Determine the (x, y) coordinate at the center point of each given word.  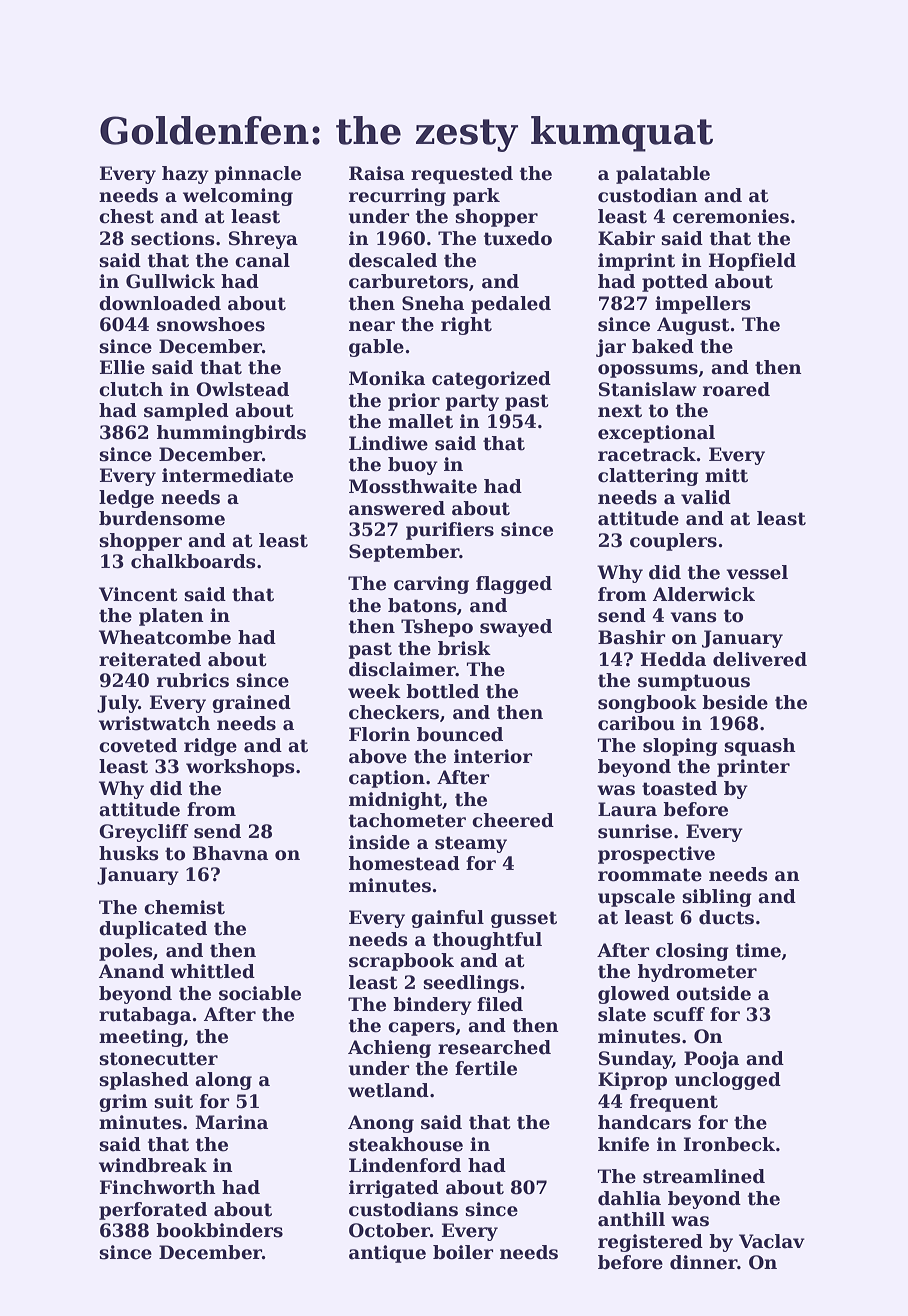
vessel (757, 572)
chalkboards (193, 561)
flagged (514, 585)
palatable (663, 175)
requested (462, 175)
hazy (185, 175)
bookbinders (219, 1230)
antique (387, 1254)
